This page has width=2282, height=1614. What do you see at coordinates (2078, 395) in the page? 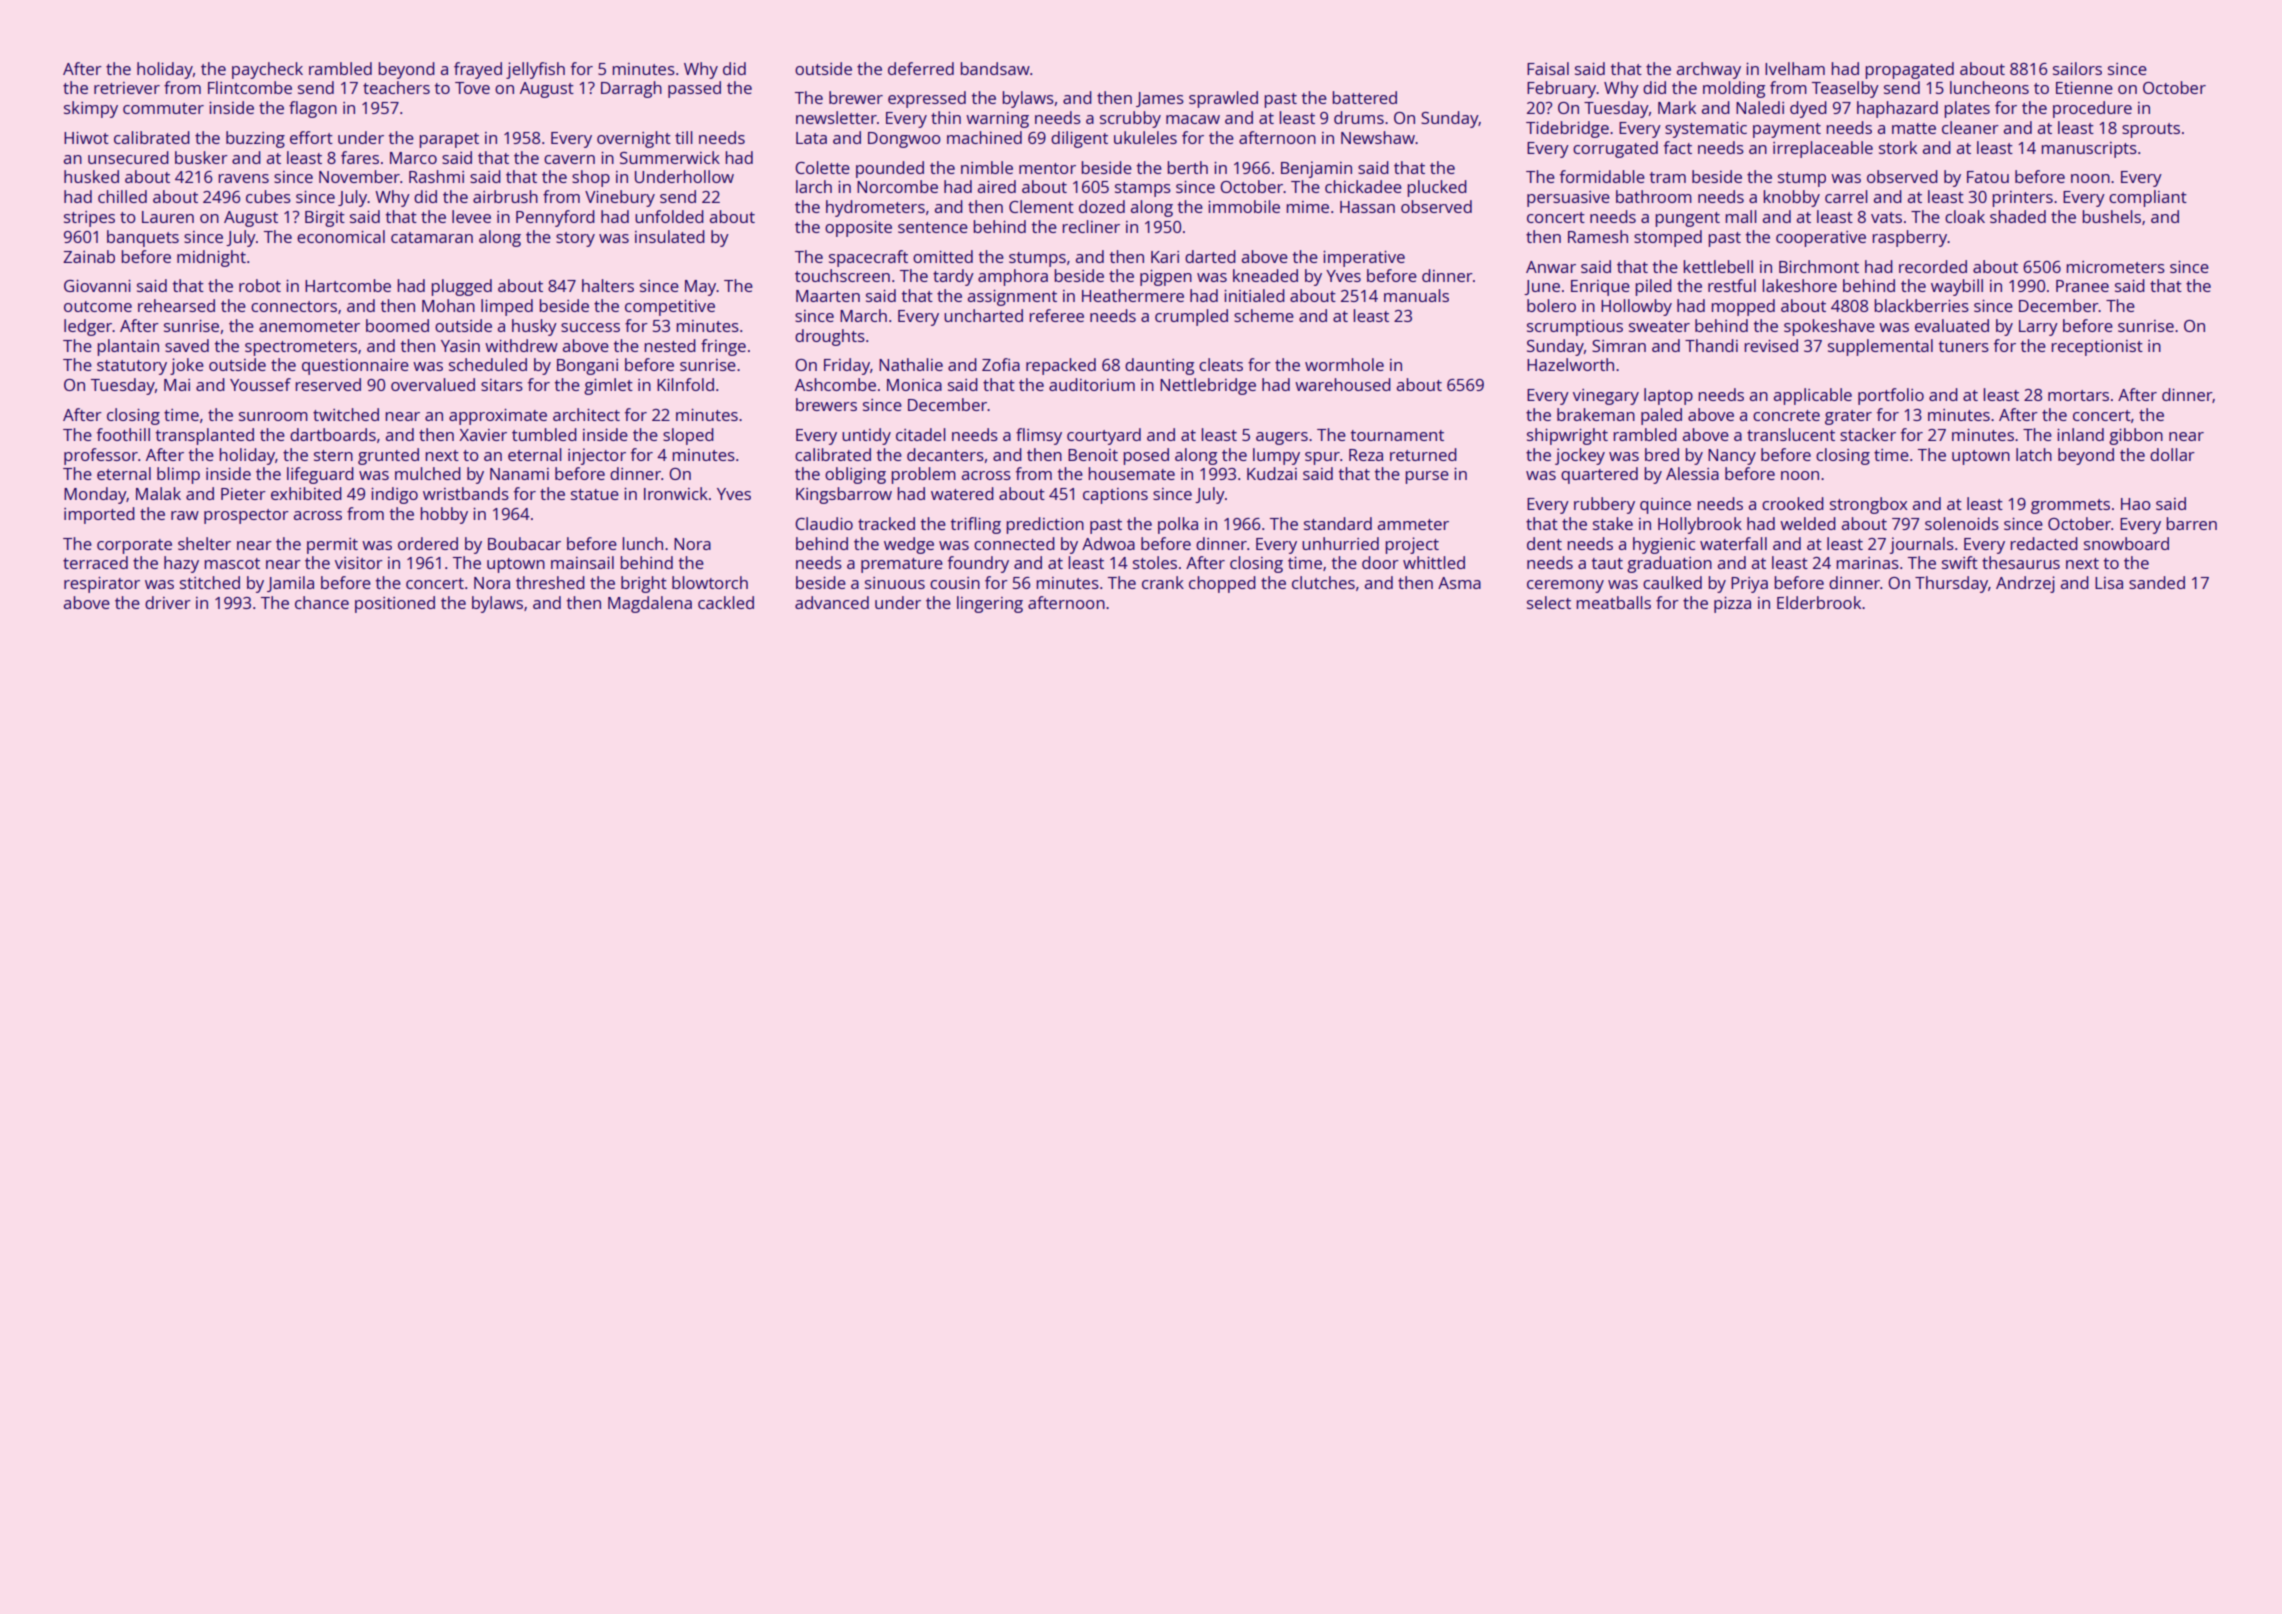
I see `mortars` at bounding box center [2078, 395].
